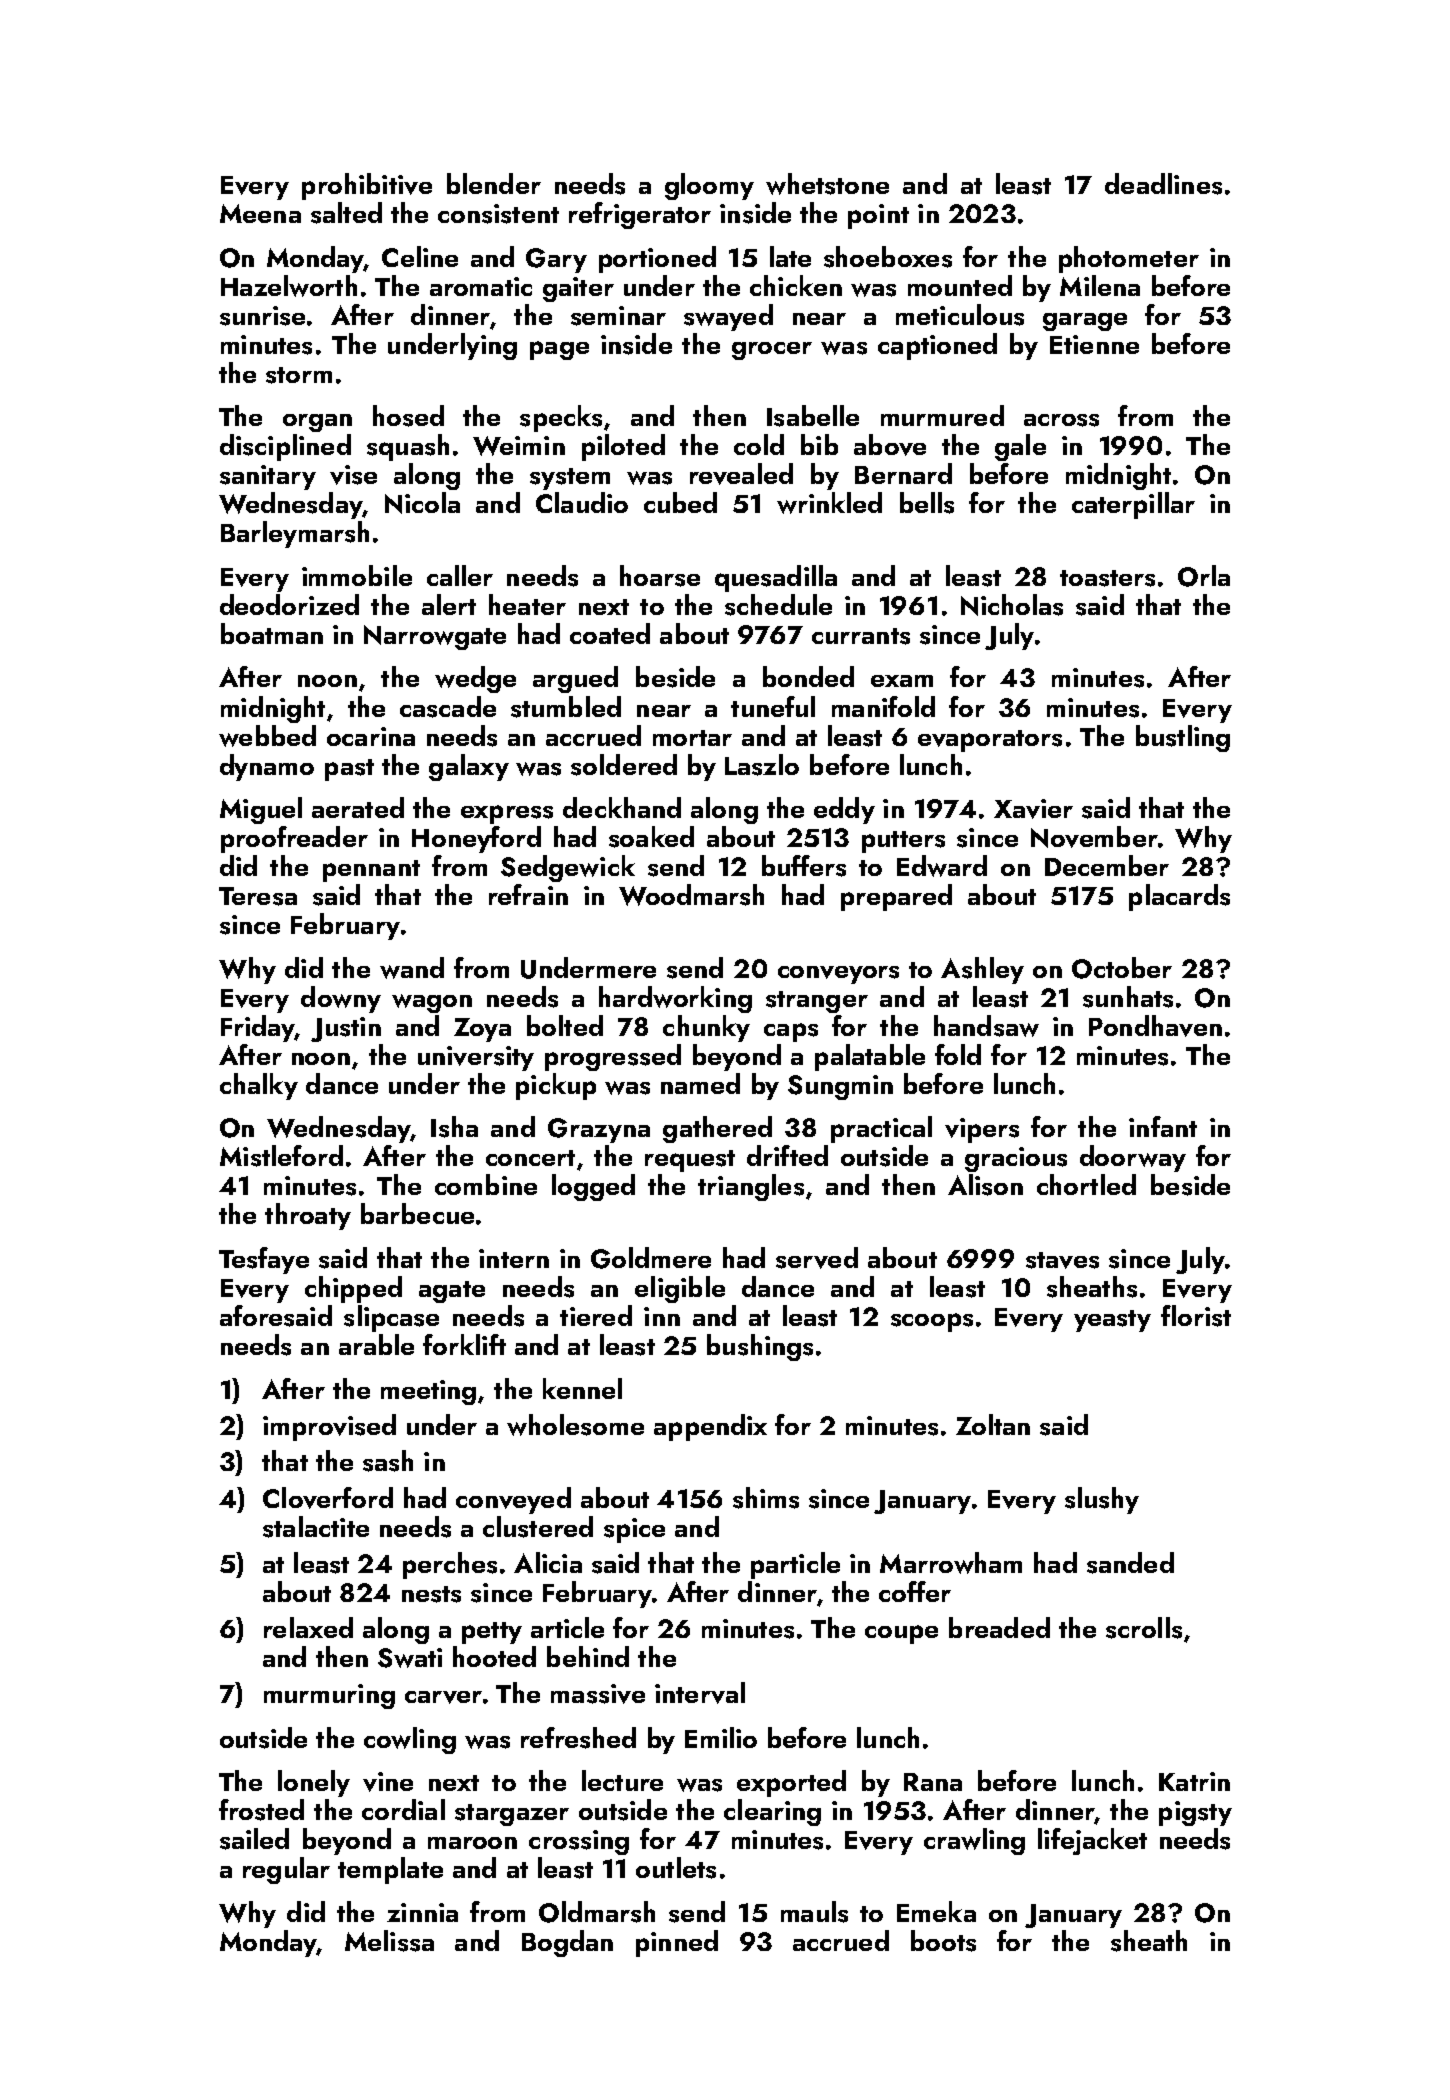  I want to click on point, so click(878, 216).
